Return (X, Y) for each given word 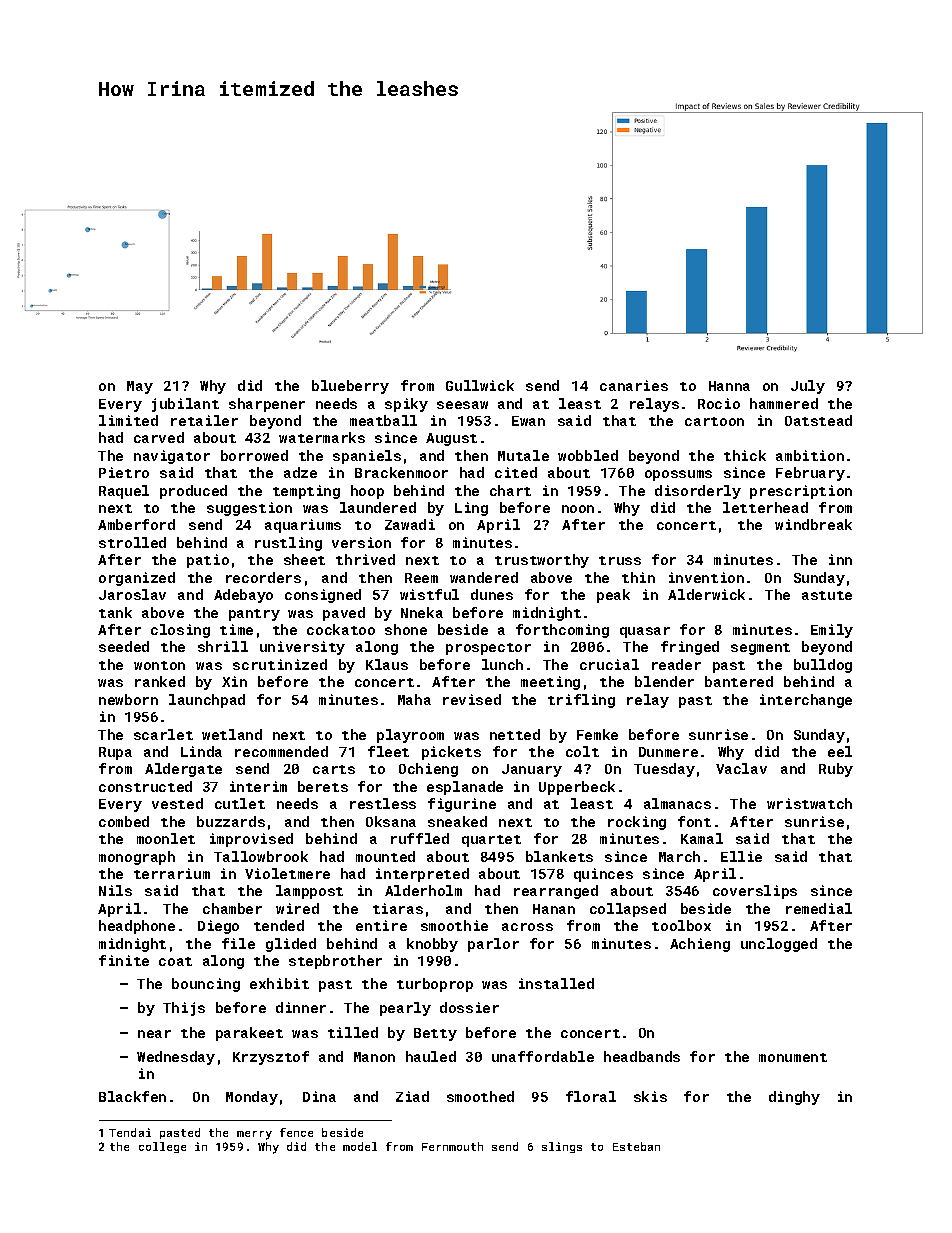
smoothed (480, 1096)
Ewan (528, 421)
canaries (634, 385)
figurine (462, 805)
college (162, 1147)
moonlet (166, 838)
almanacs (677, 803)
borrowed (254, 455)
